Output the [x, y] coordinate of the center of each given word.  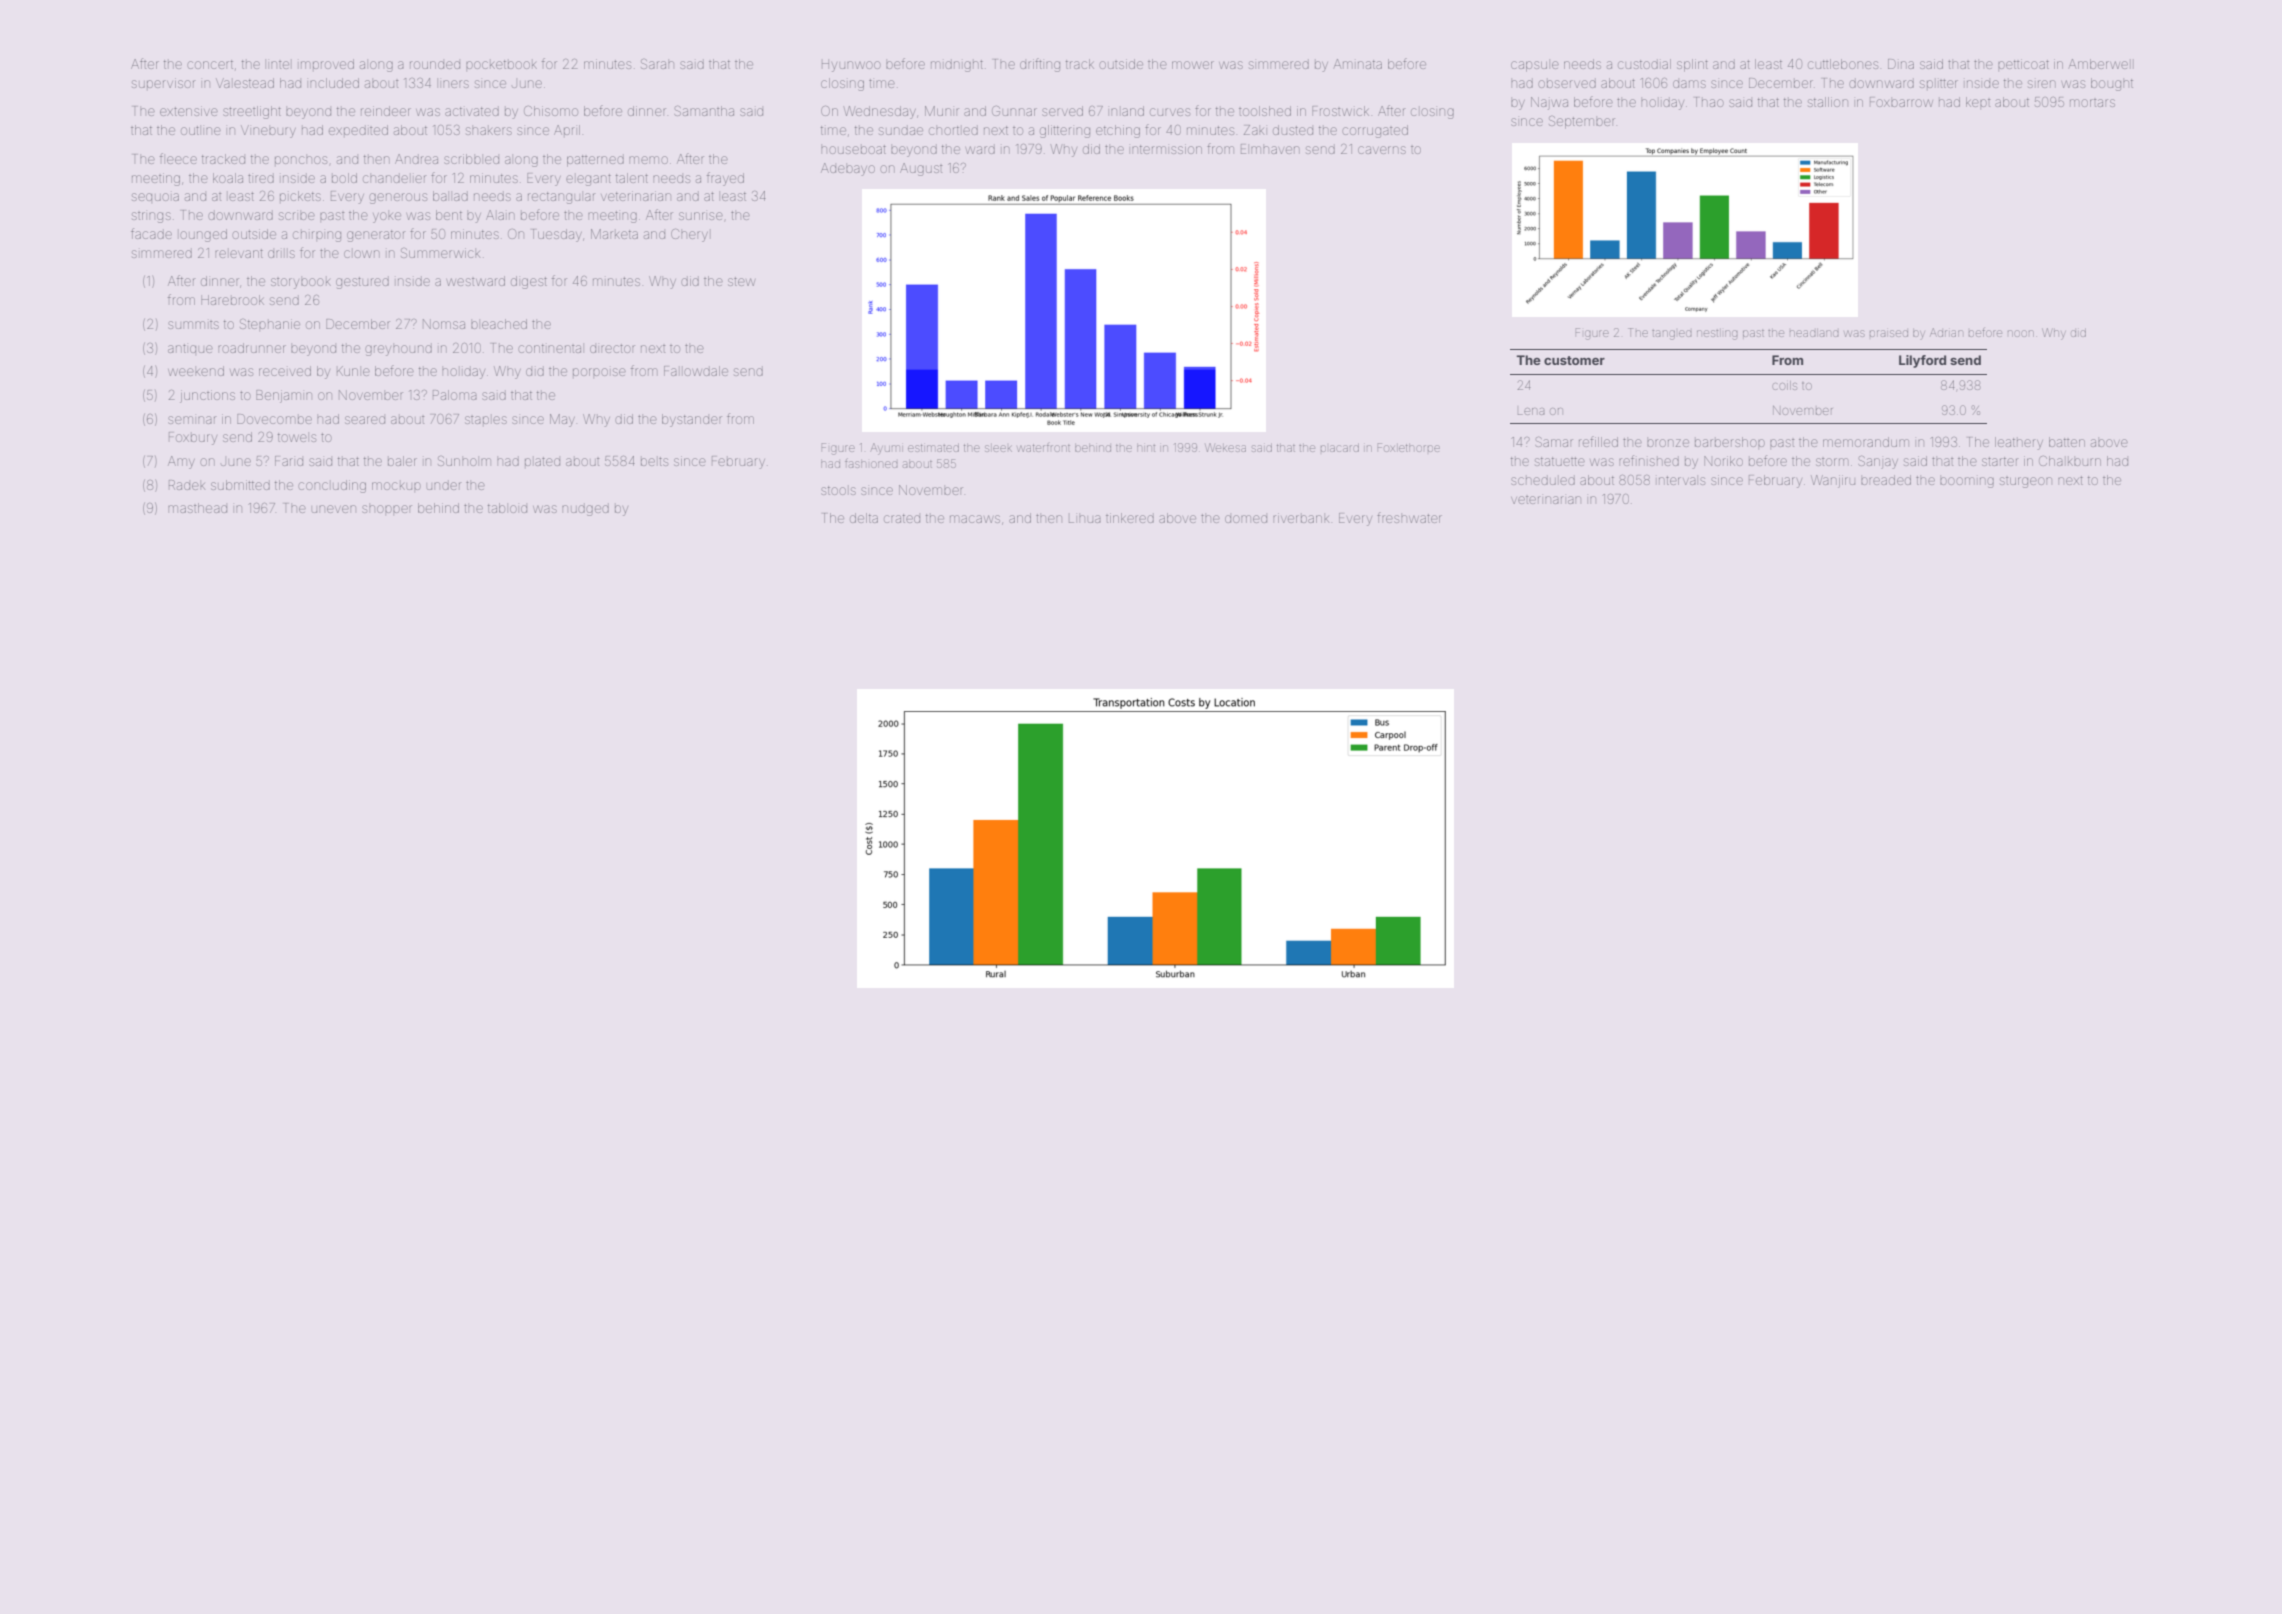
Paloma [455, 395]
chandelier [395, 178]
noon [2021, 333]
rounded [435, 65]
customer [1574, 360]
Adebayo [848, 169]
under [444, 485]
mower [1193, 65]
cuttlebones [1843, 64]
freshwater [1409, 517]
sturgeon [2026, 482]
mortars [2092, 103]
